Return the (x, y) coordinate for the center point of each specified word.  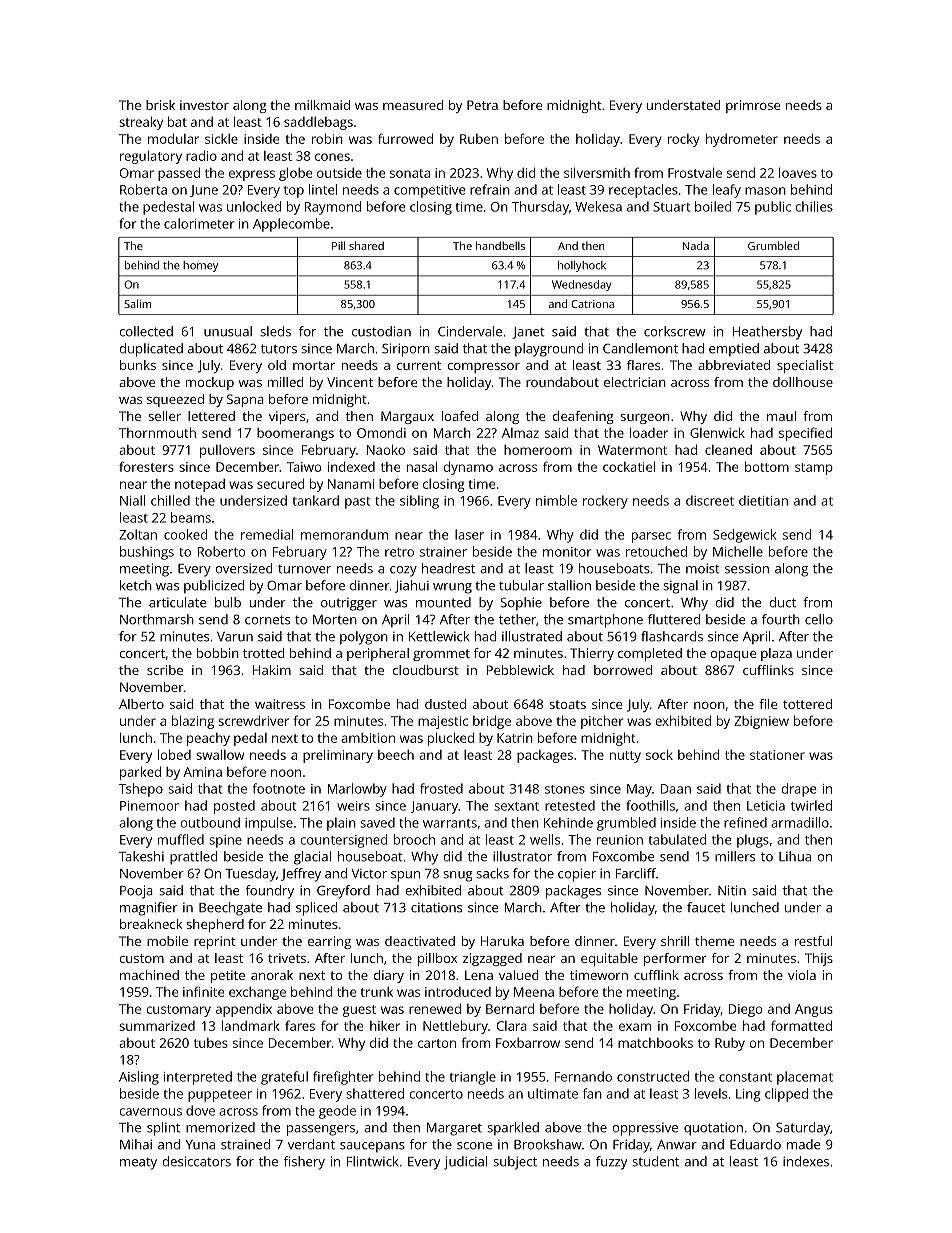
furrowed (405, 138)
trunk (376, 992)
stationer (777, 755)
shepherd (215, 925)
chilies (814, 206)
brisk (160, 105)
